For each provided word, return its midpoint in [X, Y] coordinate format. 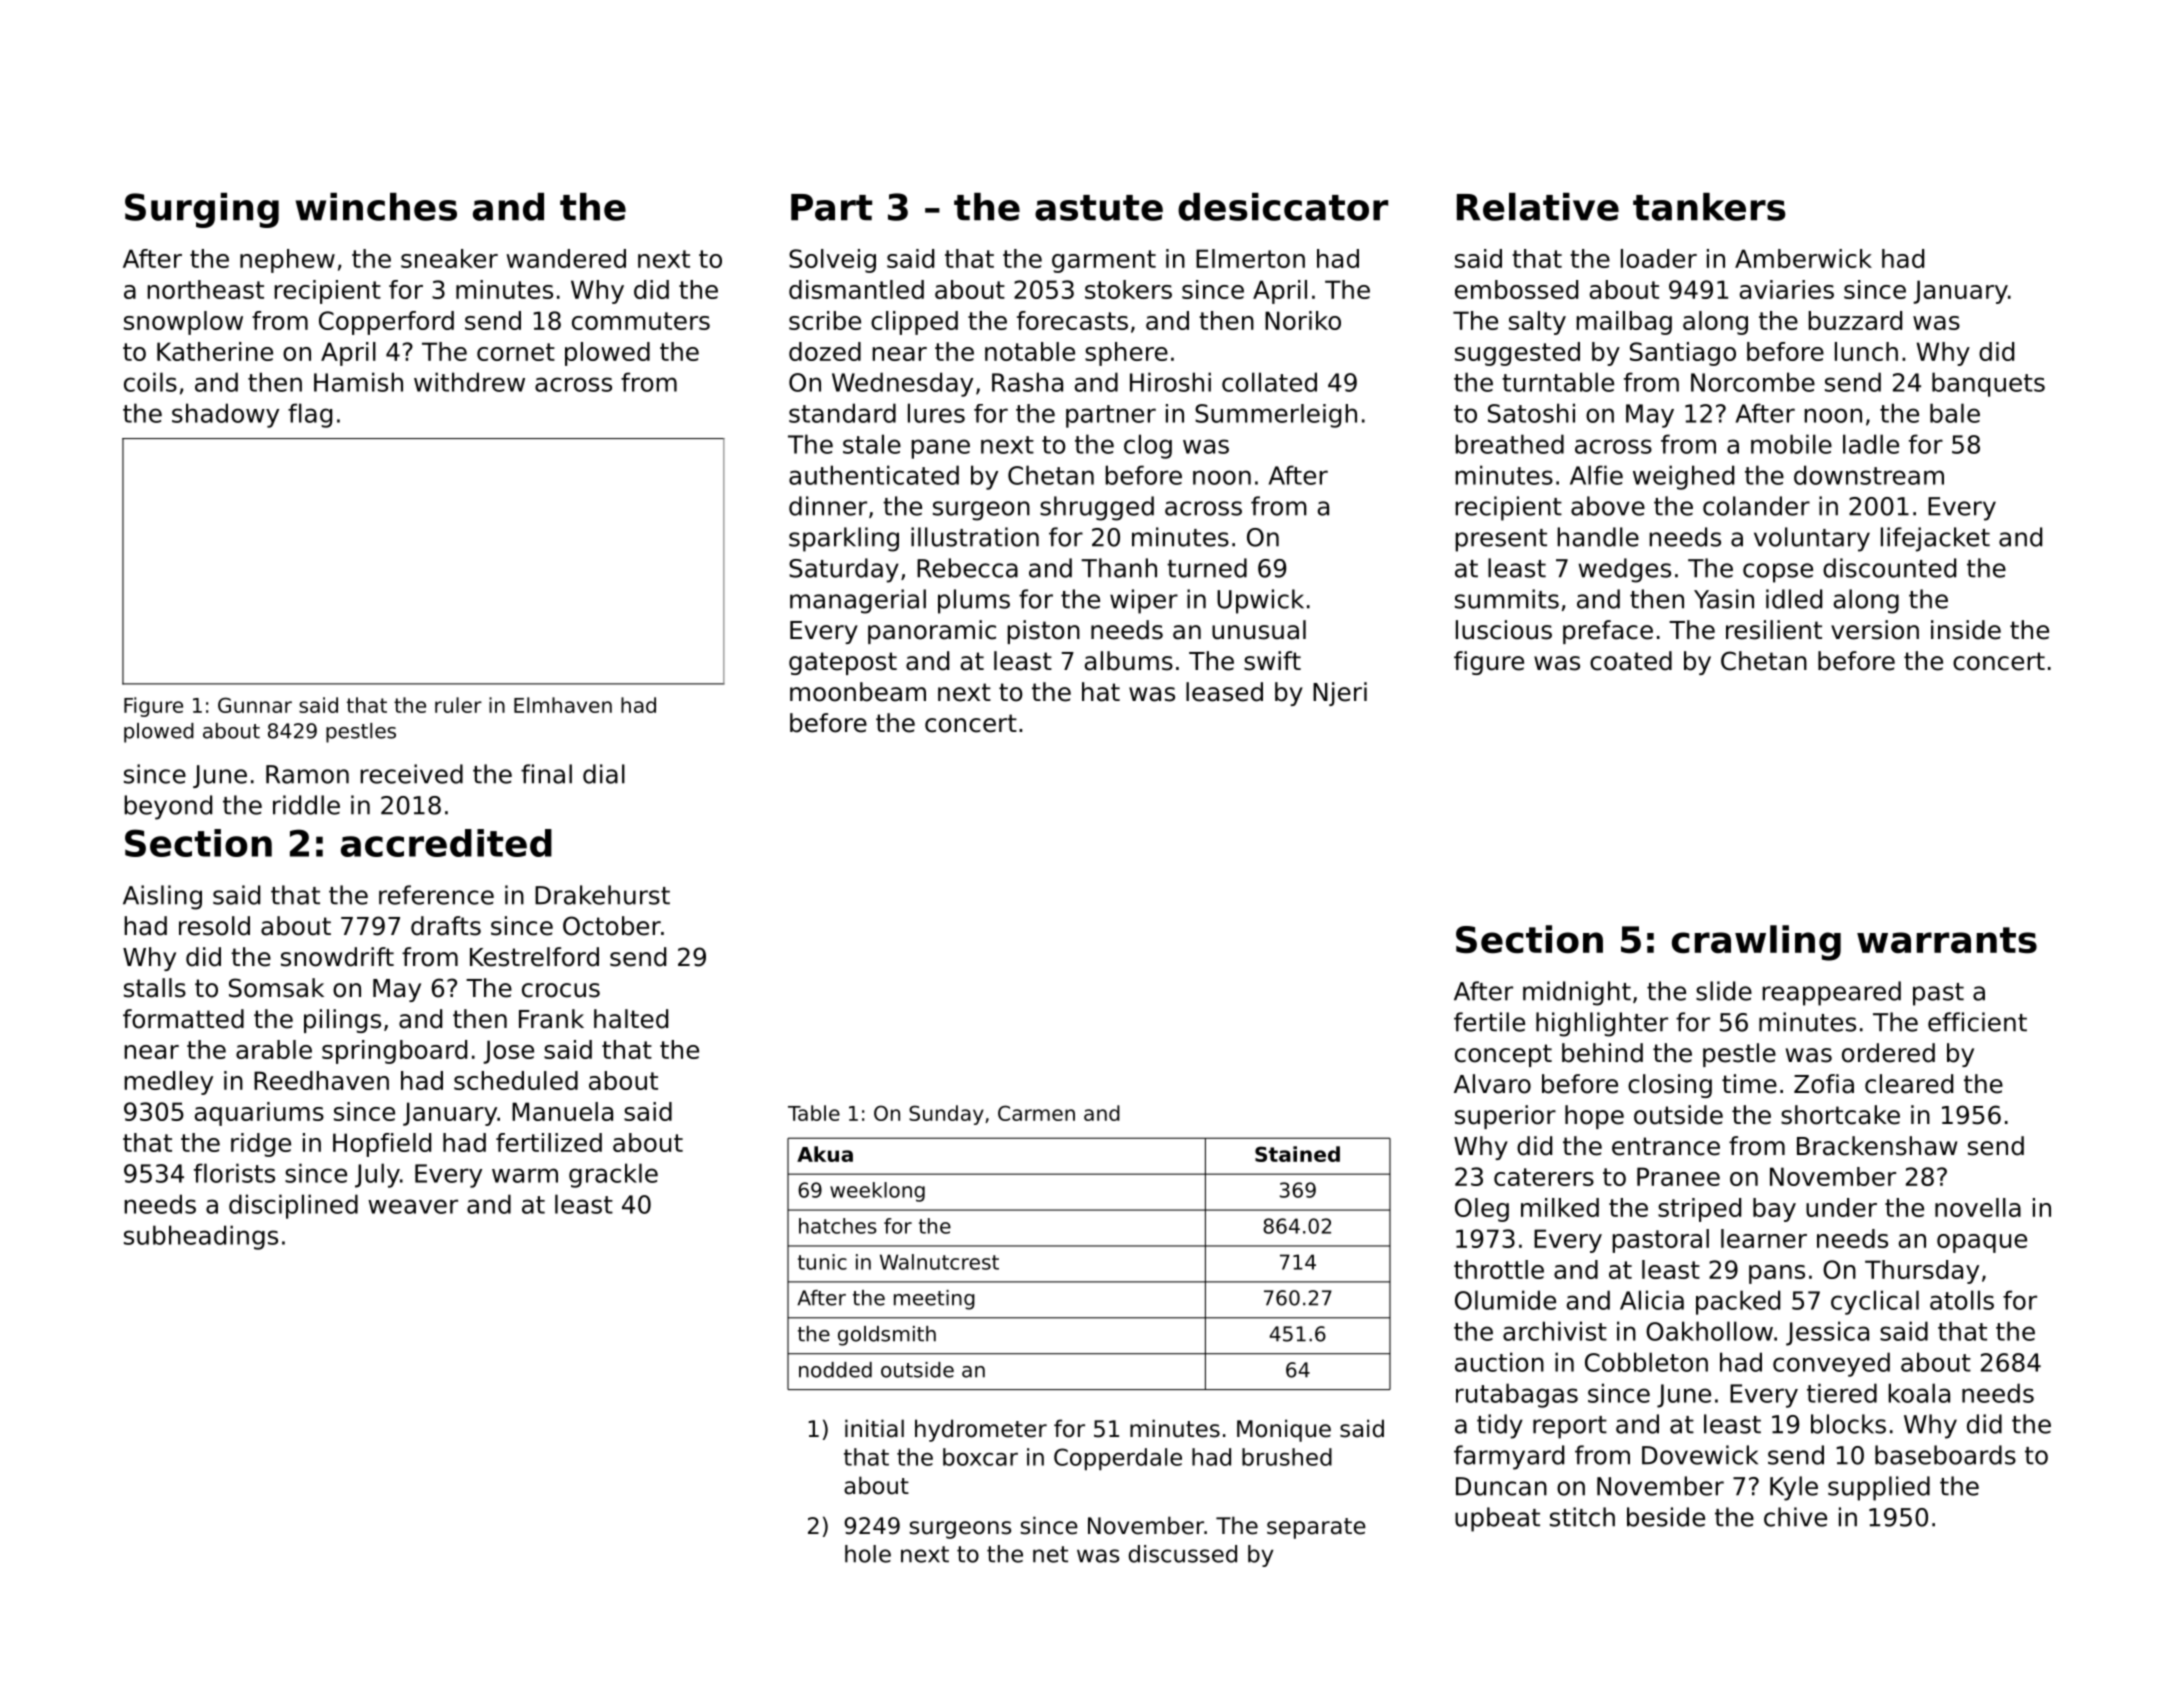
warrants [1947, 940]
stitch [1582, 1517]
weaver [413, 1206]
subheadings [201, 1237]
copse [1778, 573]
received [411, 774]
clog [1148, 446]
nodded [835, 1370]
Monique [1284, 1430]
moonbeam [858, 692]
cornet [516, 352]
